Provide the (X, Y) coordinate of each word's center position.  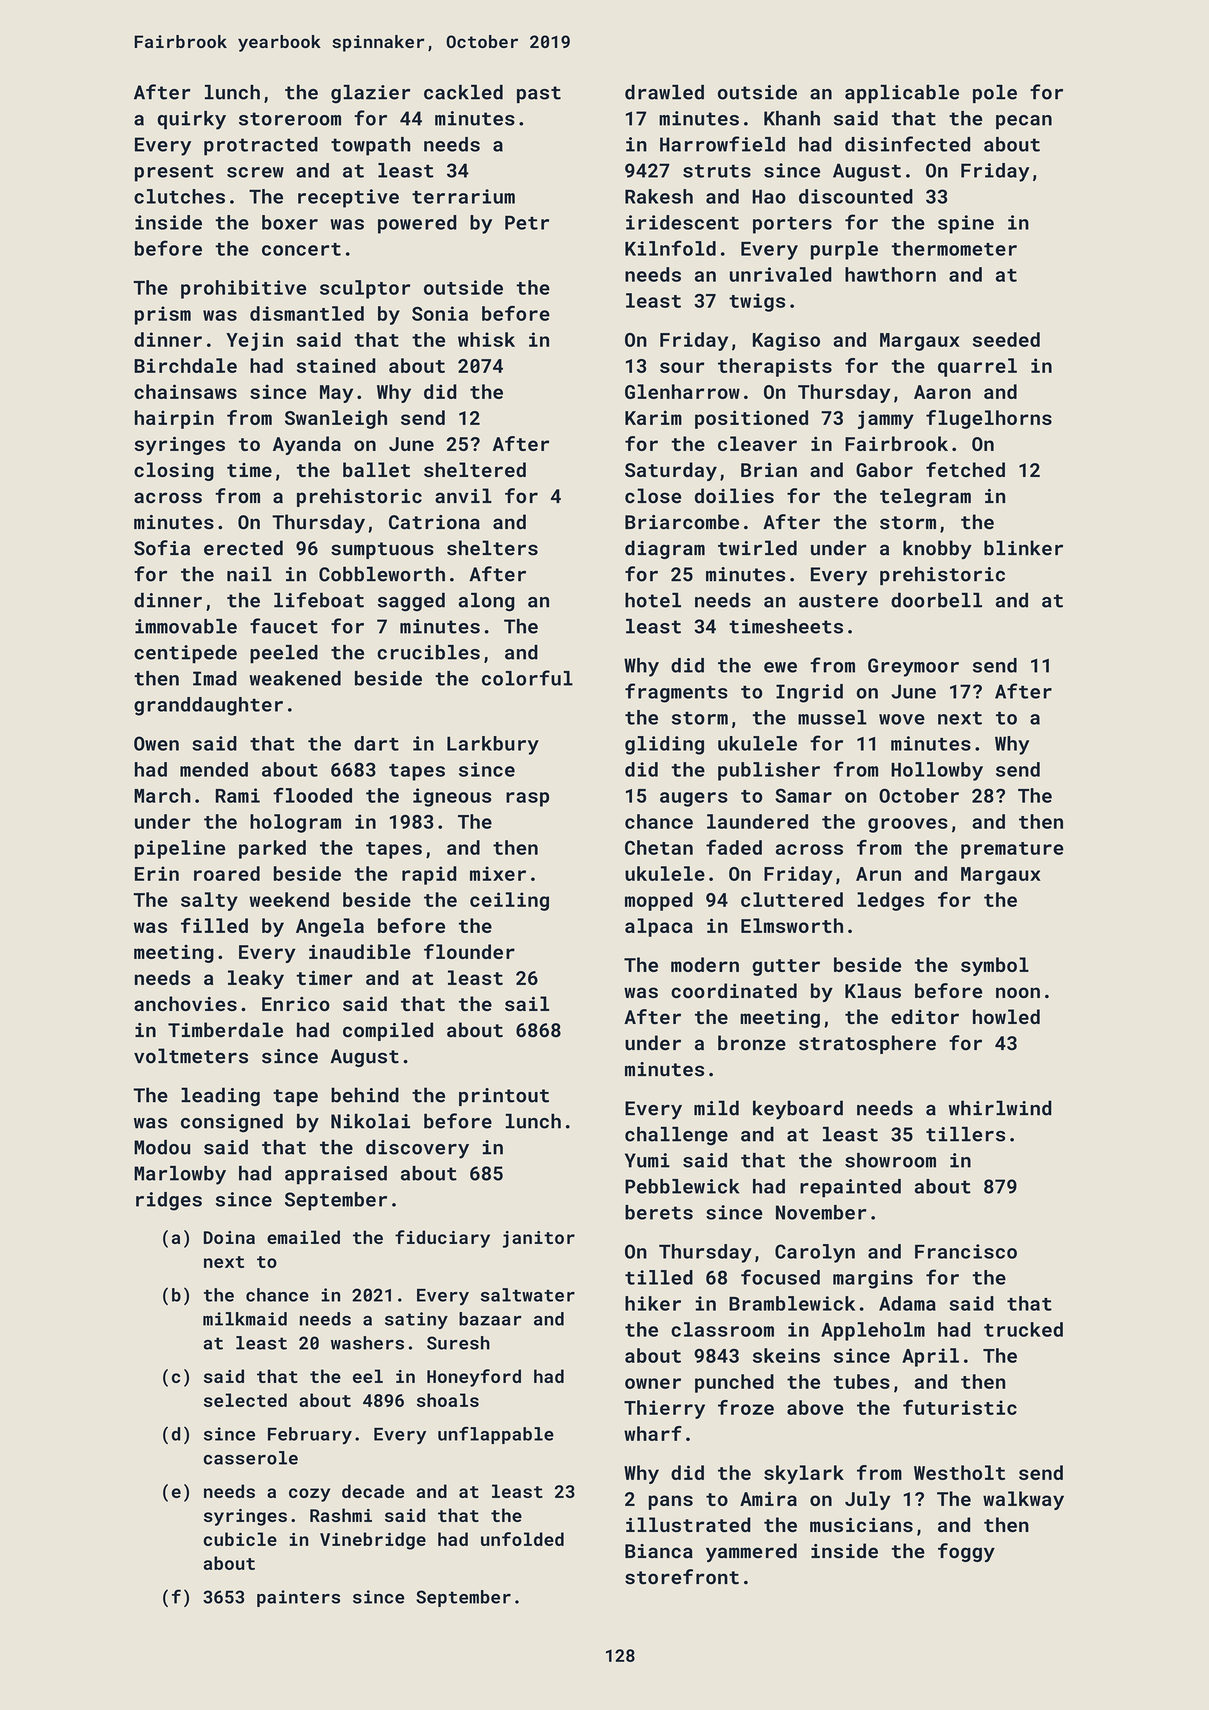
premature (1012, 850)
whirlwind (1000, 1108)
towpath (370, 146)
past (539, 94)
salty (209, 901)
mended (214, 769)
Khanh (792, 118)
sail (527, 1003)
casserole (251, 1458)
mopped (659, 901)
